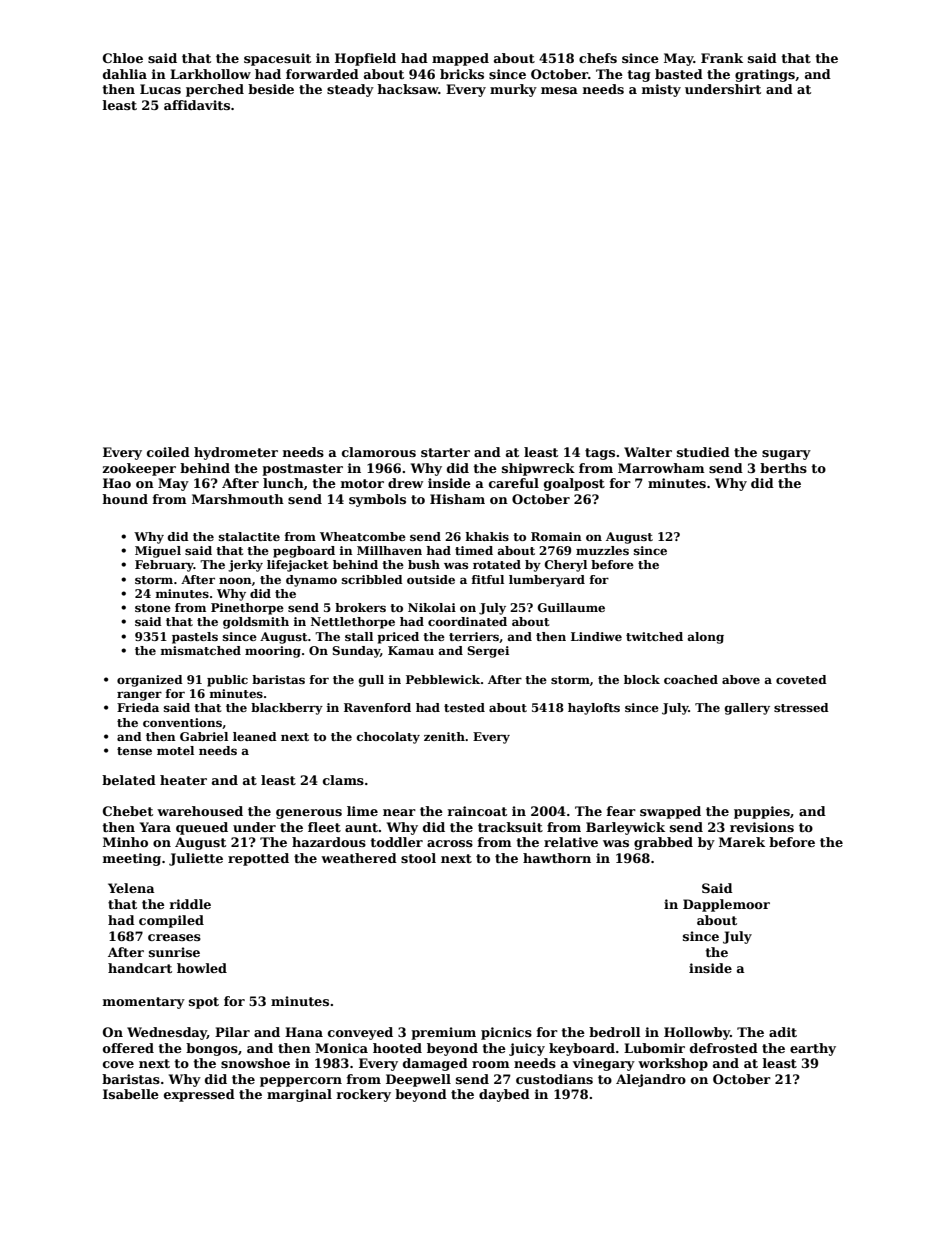  What do you see at coordinates (726, 905) in the screenshot?
I see `Dapplemoor` at bounding box center [726, 905].
